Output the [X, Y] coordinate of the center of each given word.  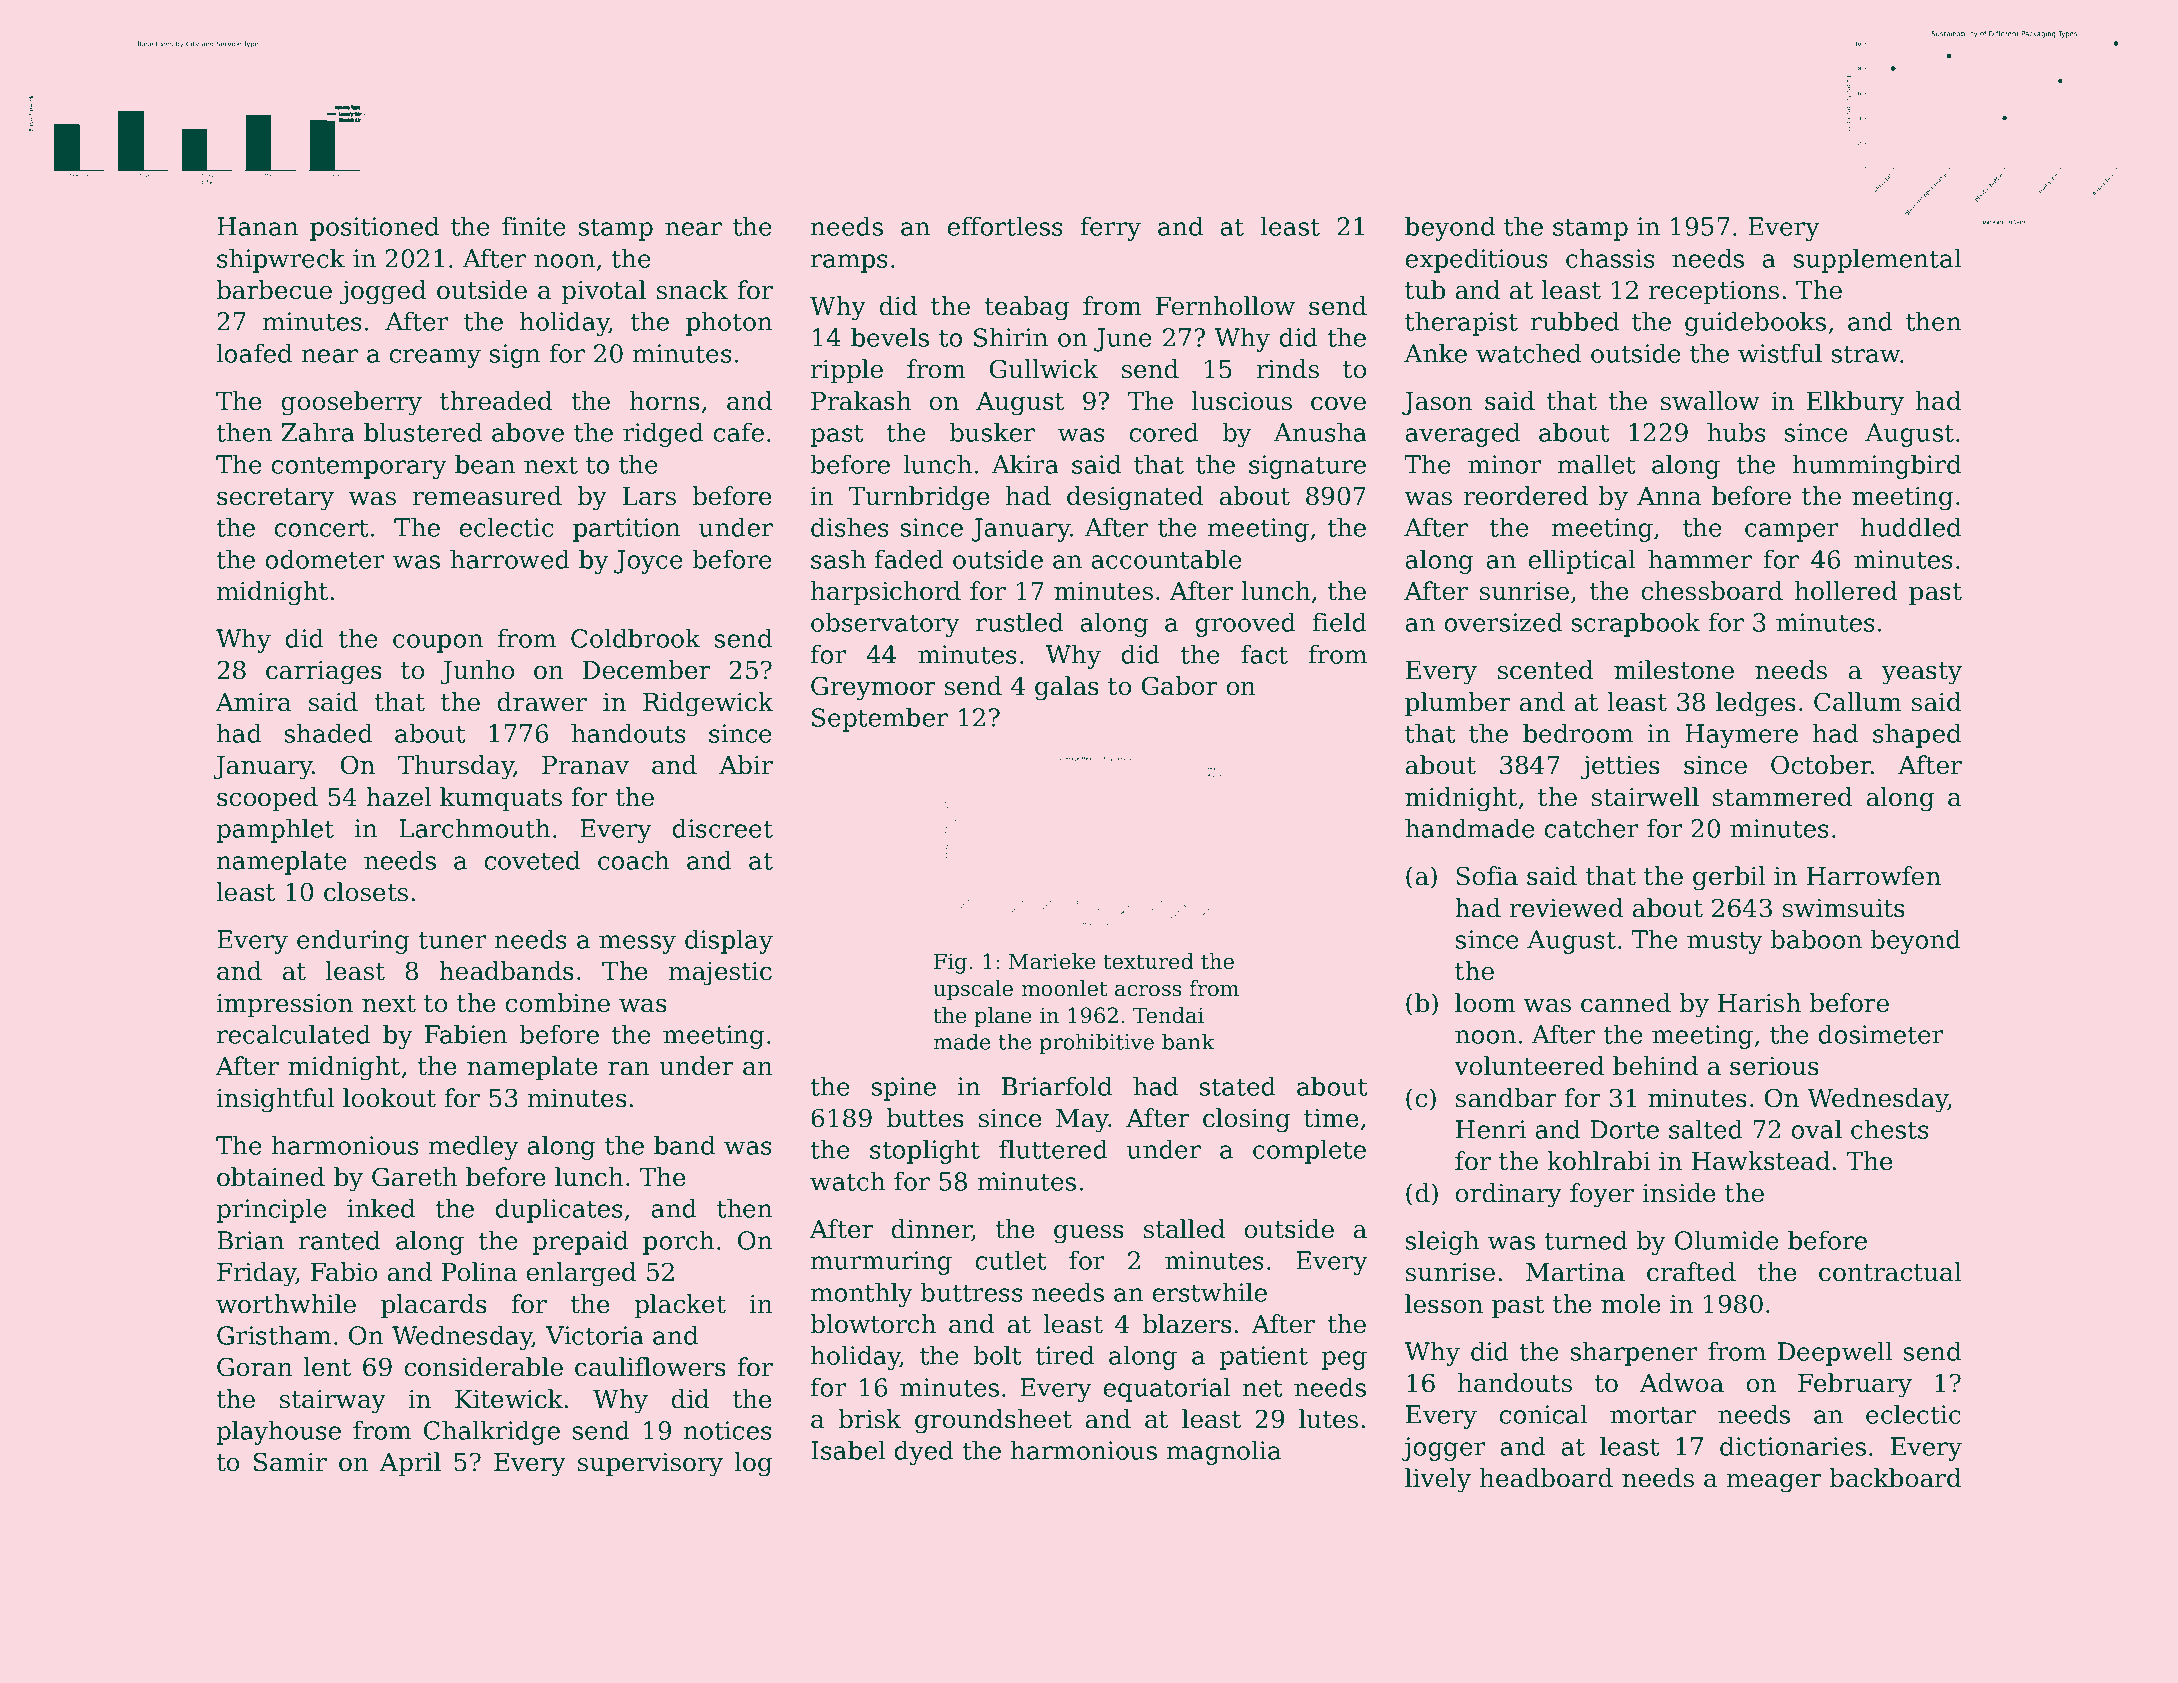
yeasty [1922, 673]
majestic [720, 974]
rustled [1019, 622]
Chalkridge [492, 1432]
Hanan [257, 226]
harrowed [510, 559]
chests [1890, 1129]
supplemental [1877, 260]
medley [474, 1147]
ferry [1111, 228]
